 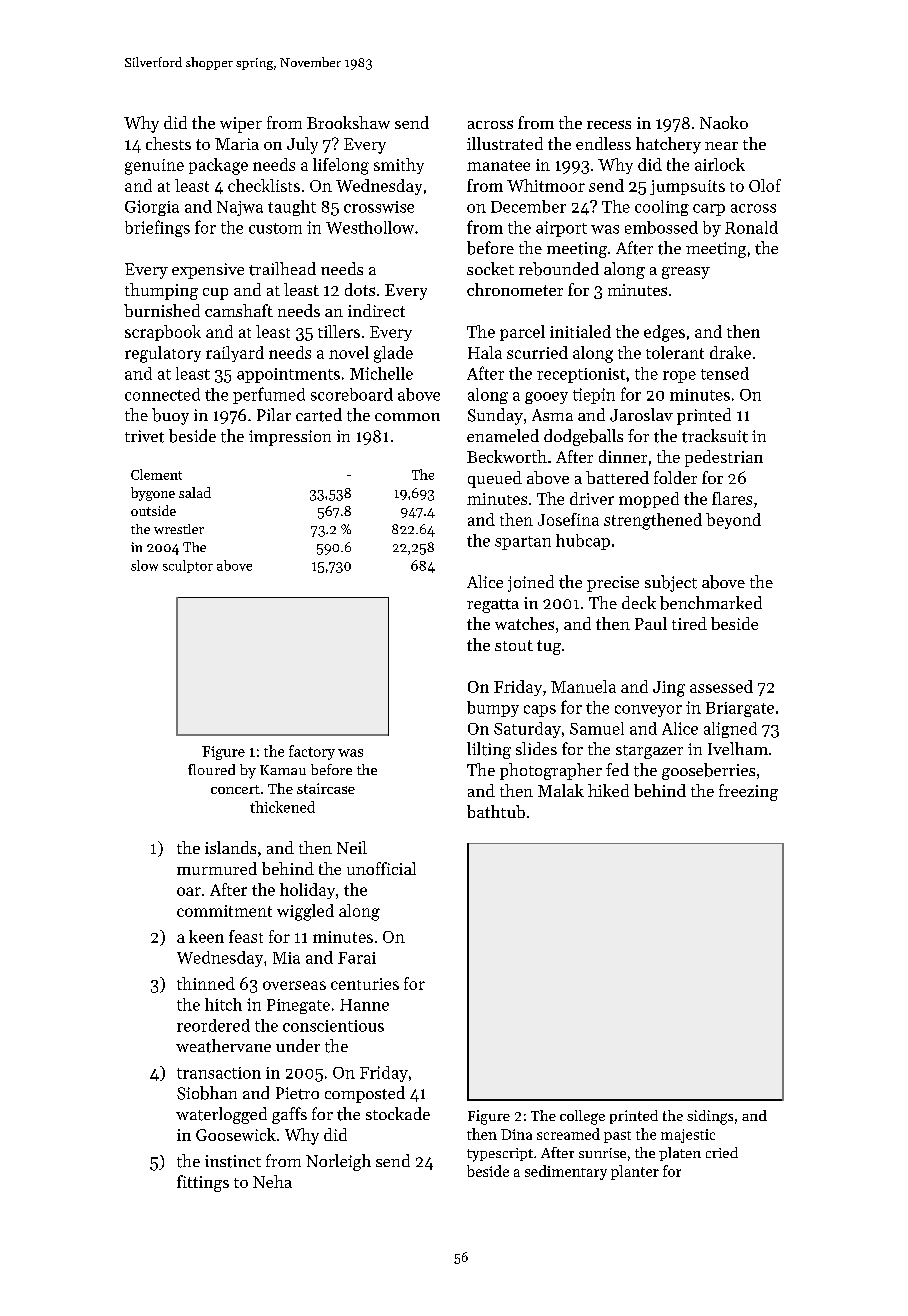 What do you see at coordinates (732, 498) in the document?
I see `flares` at bounding box center [732, 498].
